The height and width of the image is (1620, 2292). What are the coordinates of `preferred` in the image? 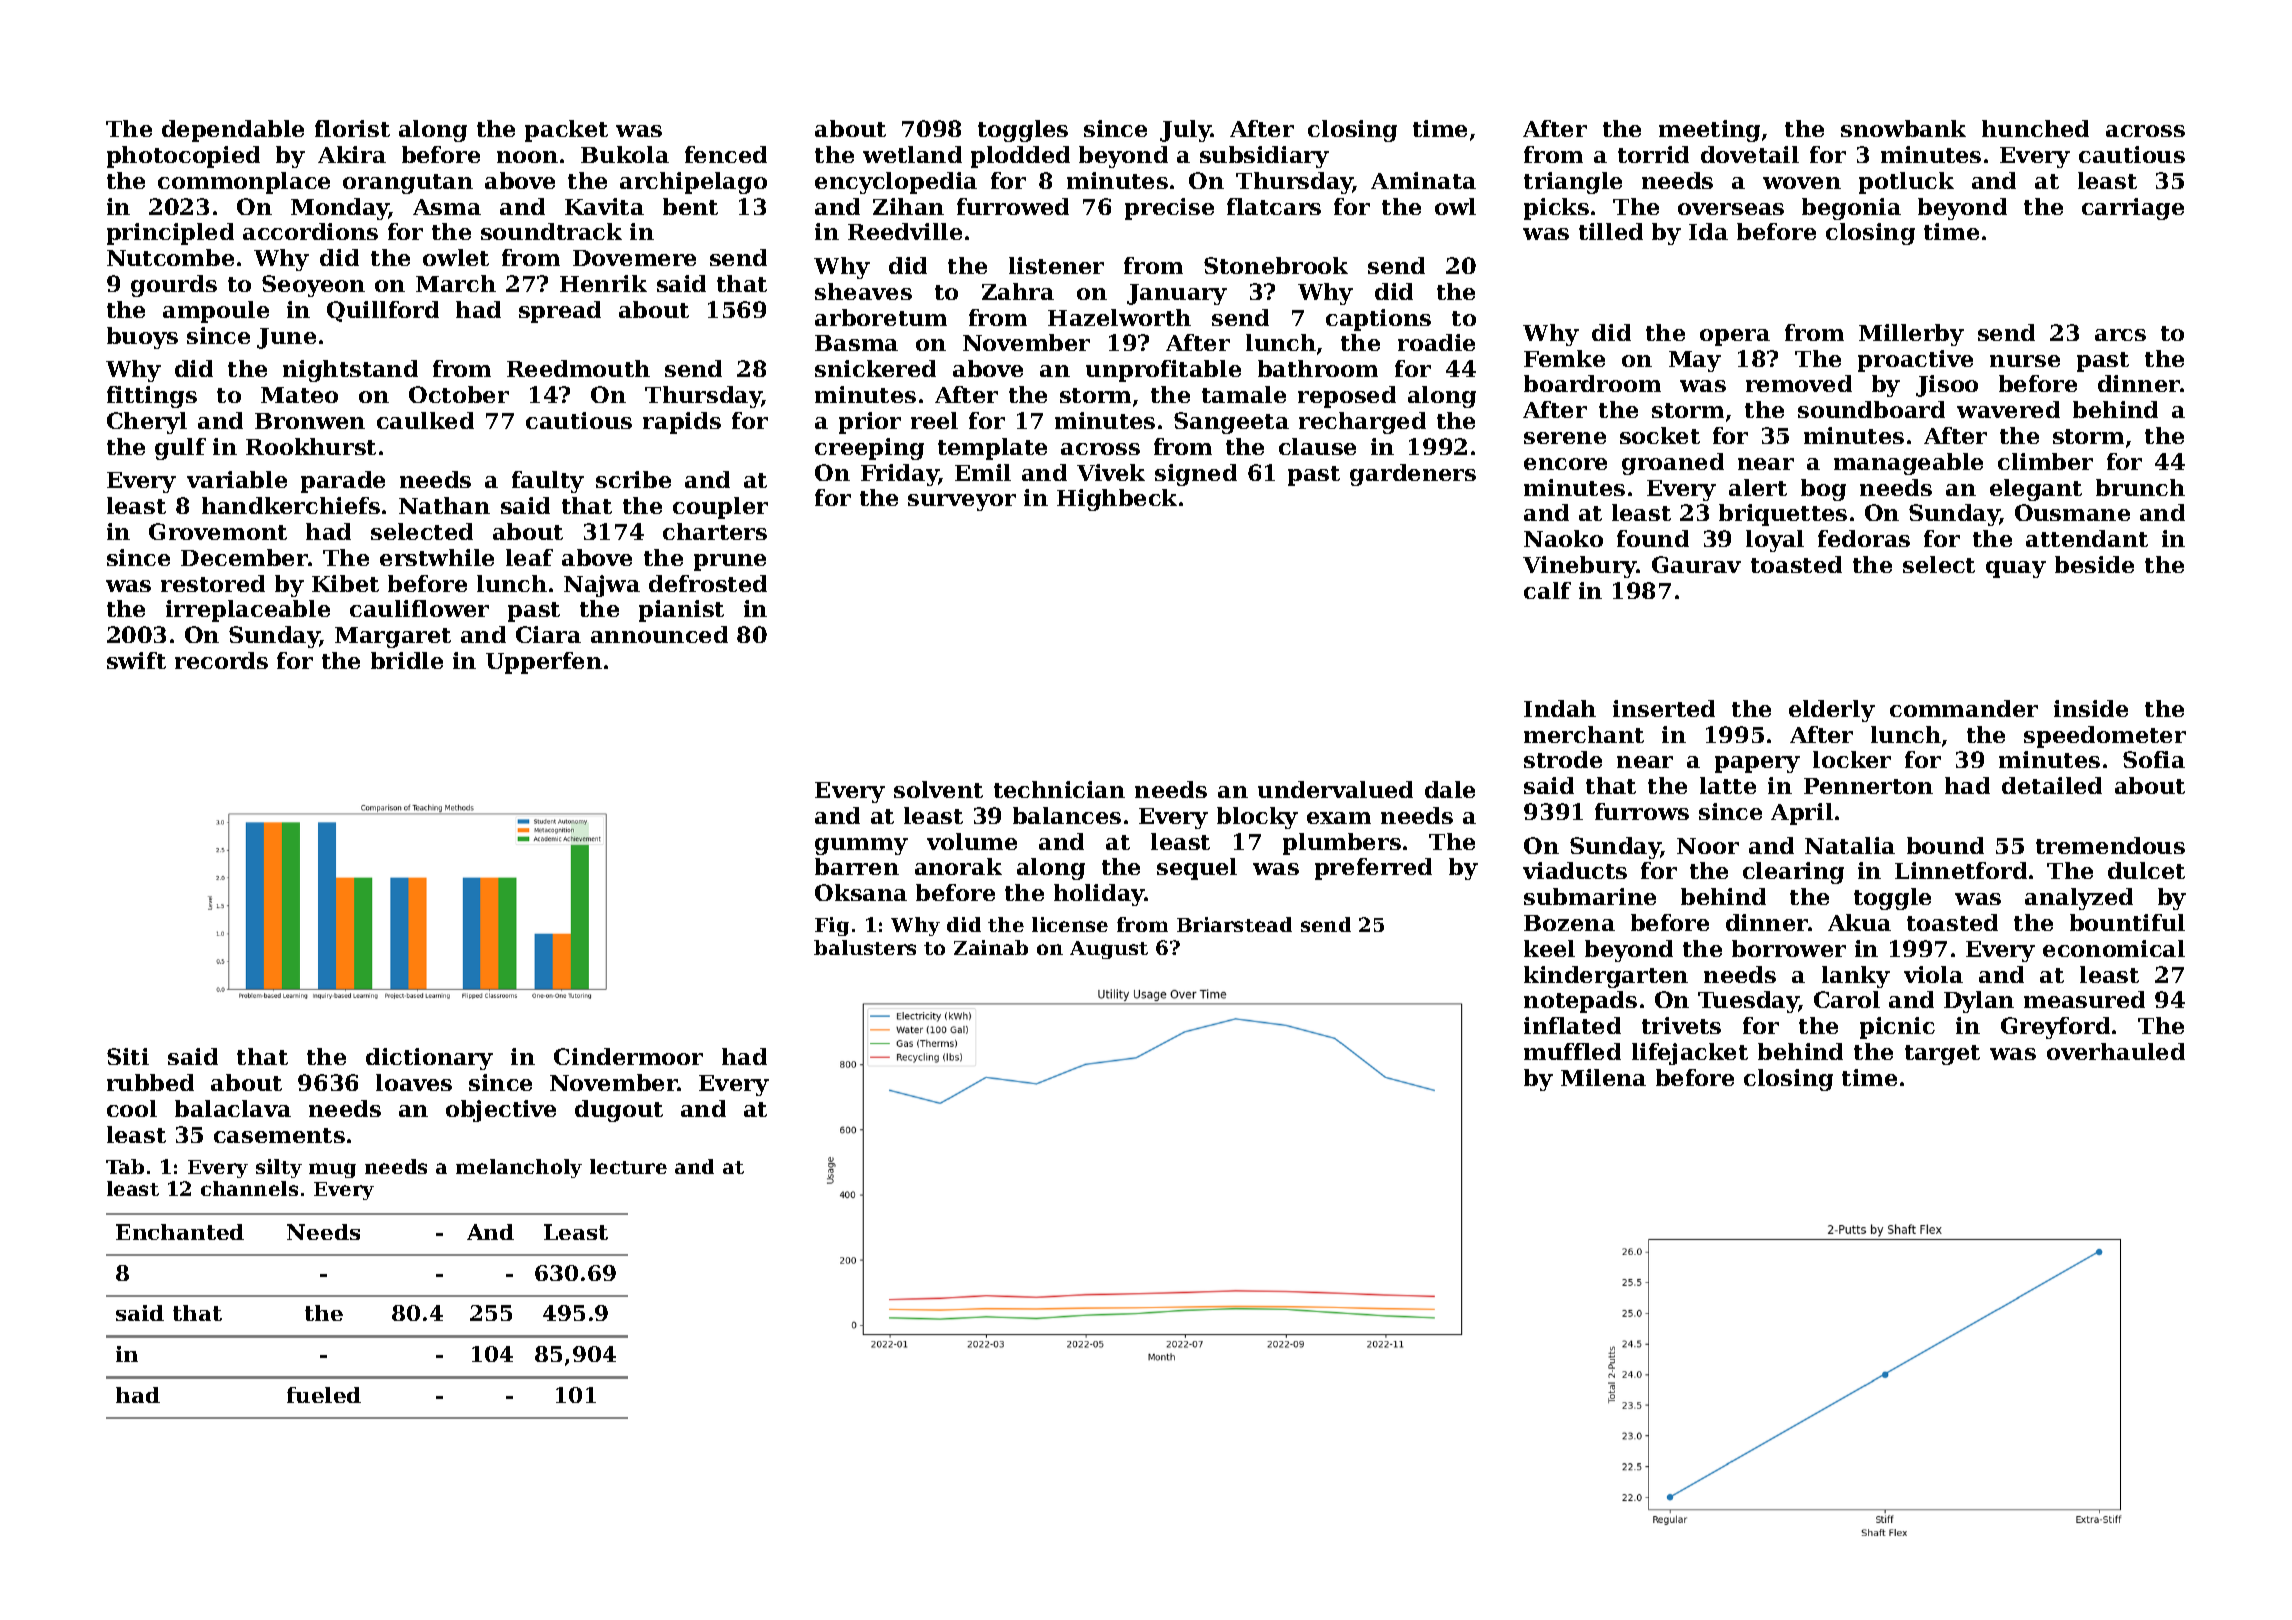 It's located at (1373, 869).
